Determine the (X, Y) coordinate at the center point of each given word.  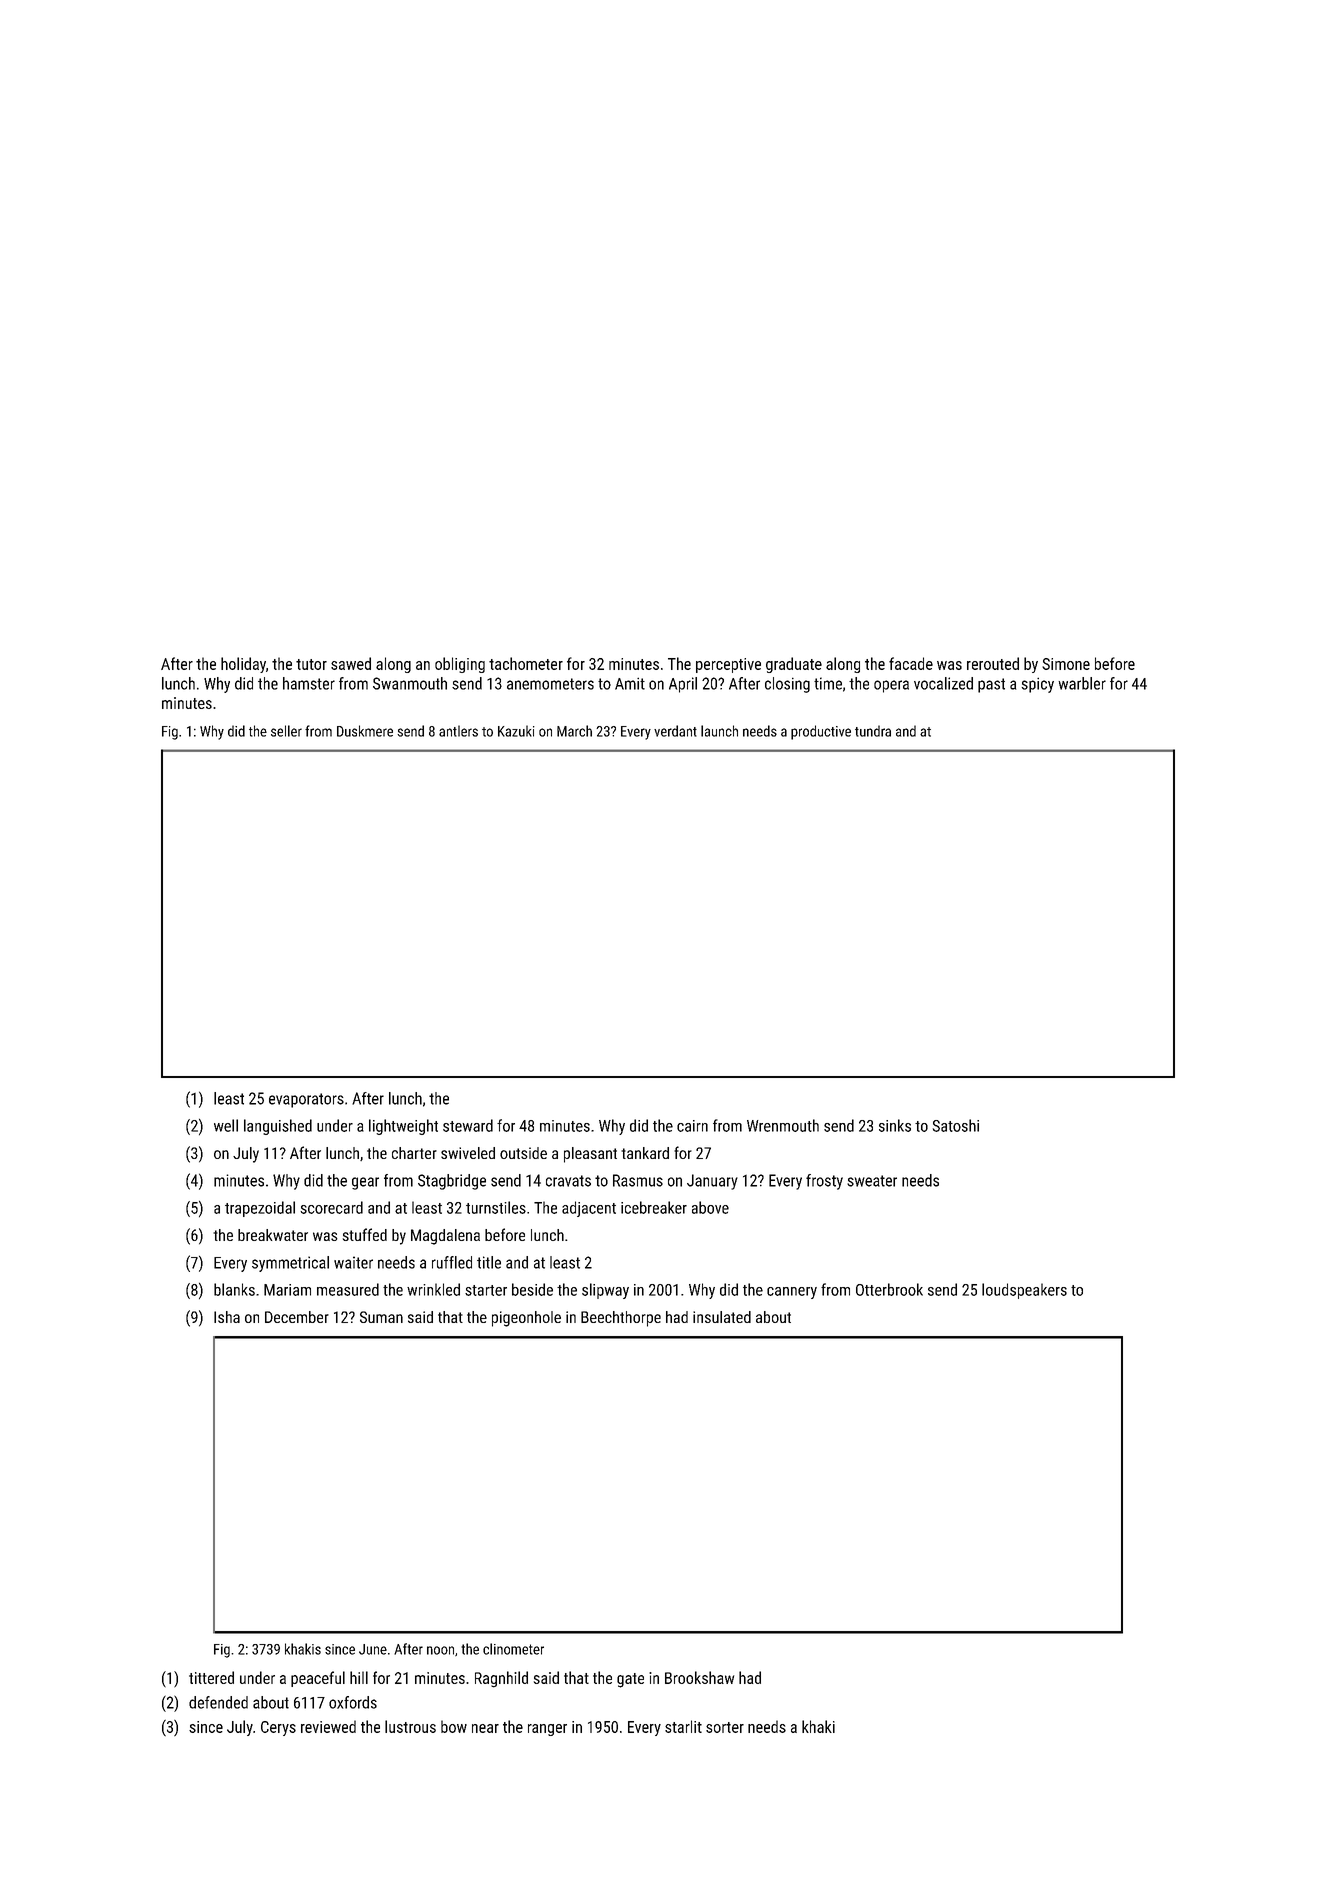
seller (286, 731)
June (373, 1649)
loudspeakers (1024, 1291)
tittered (211, 1677)
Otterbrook (889, 1289)
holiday (243, 665)
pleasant (590, 1155)
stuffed (365, 1234)
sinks (895, 1125)
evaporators (306, 1100)
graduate (794, 665)
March (574, 731)
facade (911, 663)
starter (486, 1290)
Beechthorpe (621, 1319)
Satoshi (956, 1125)
